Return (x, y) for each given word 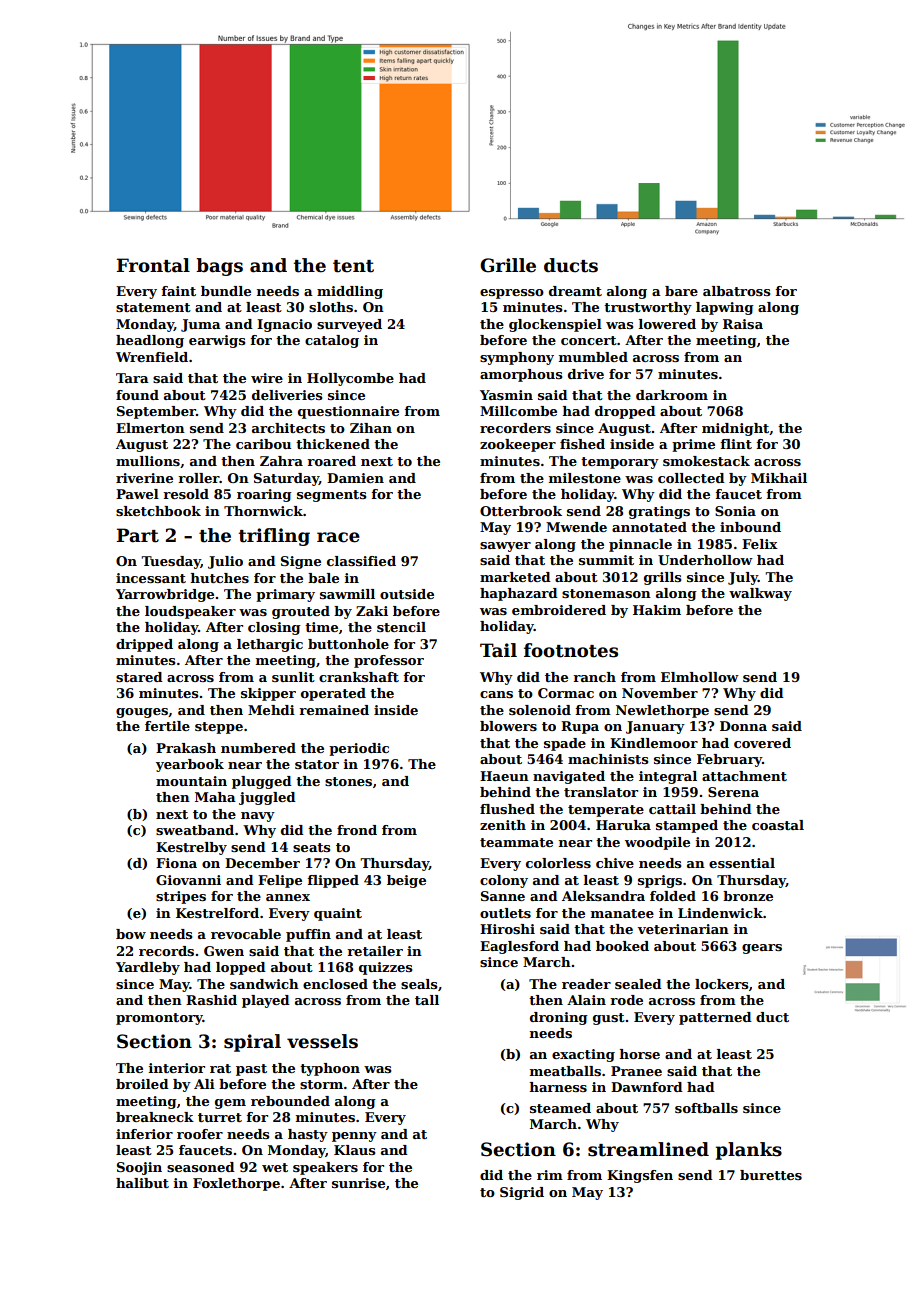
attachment (744, 776)
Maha (215, 797)
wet (275, 1167)
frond (357, 830)
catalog (332, 341)
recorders (515, 428)
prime (693, 445)
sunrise (358, 1183)
